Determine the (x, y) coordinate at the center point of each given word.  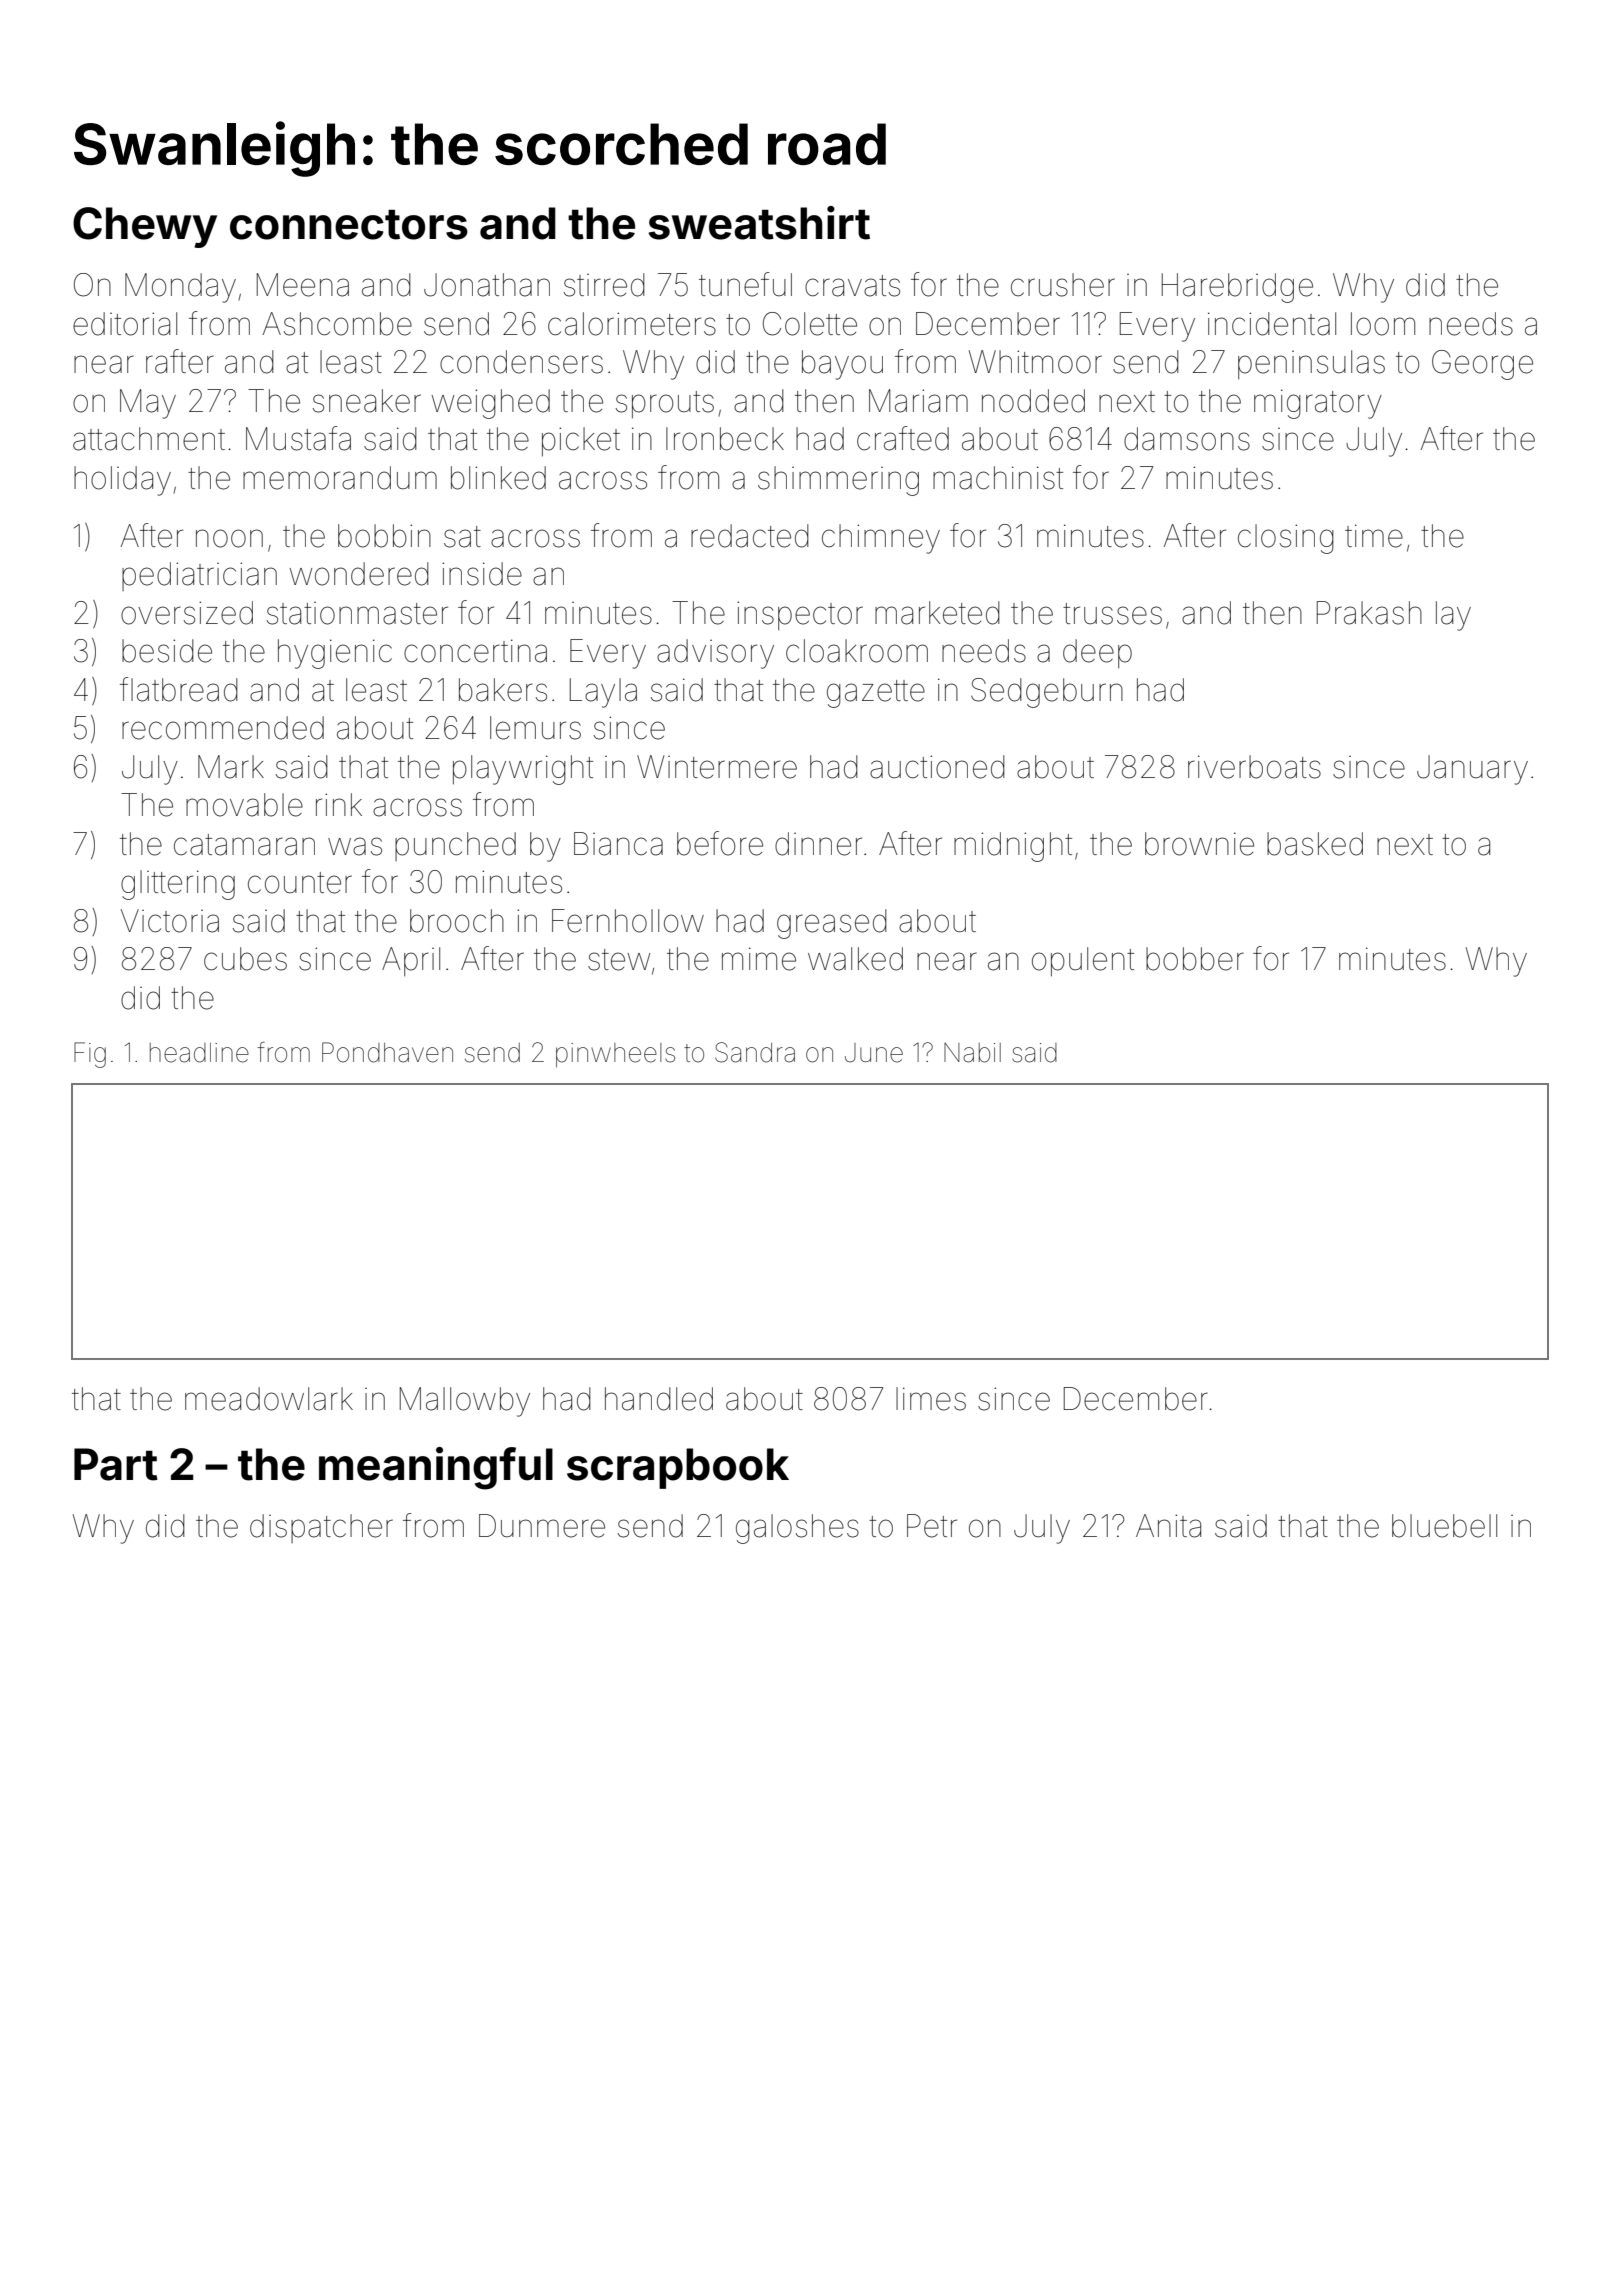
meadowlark (269, 1399)
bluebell (1444, 1526)
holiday (122, 481)
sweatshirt (759, 223)
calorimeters (632, 324)
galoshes (797, 1529)
